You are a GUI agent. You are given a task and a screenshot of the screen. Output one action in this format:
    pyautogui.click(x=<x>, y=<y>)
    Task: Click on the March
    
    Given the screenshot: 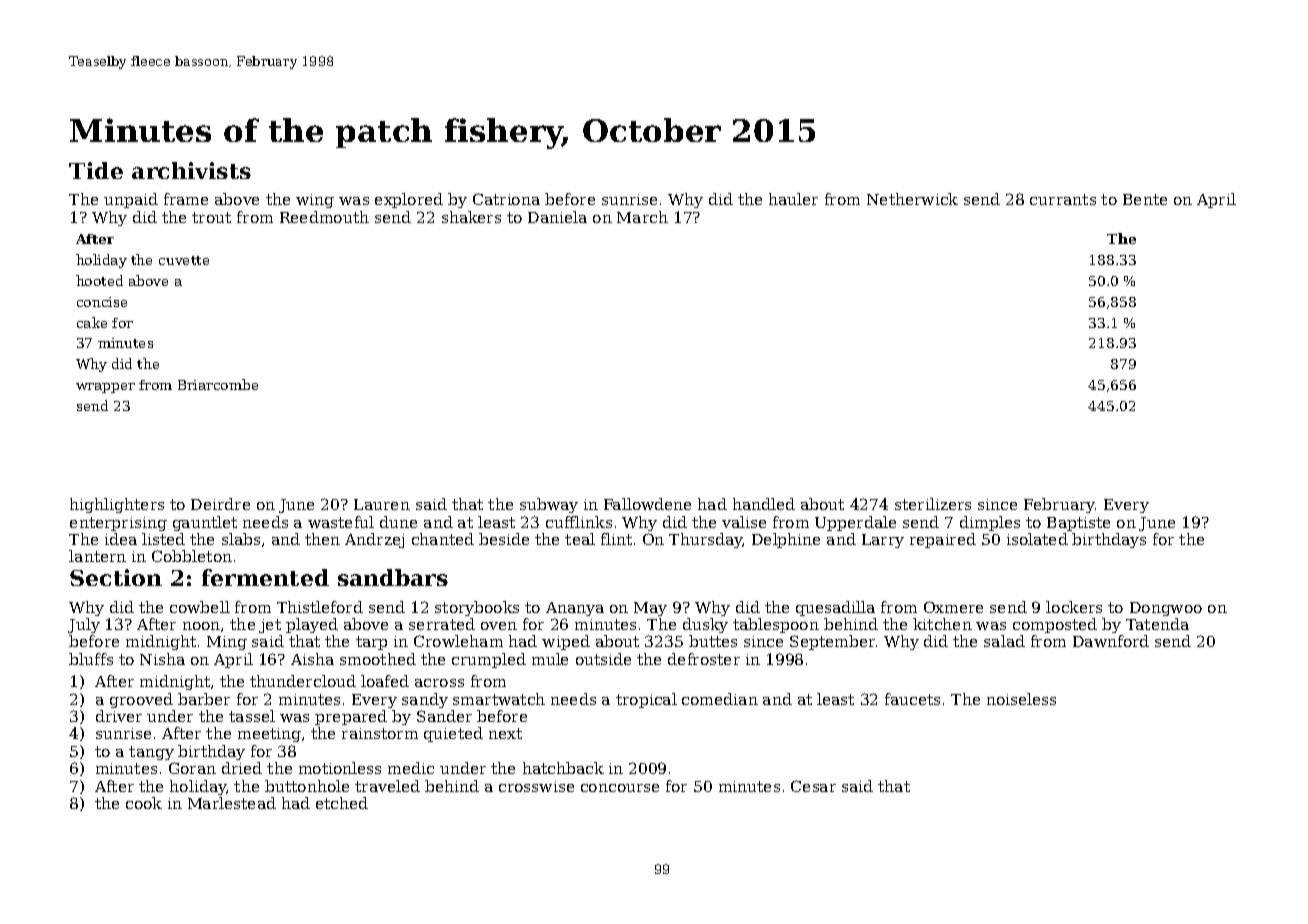 What is the action you would take?
    pyautogui.click(x=642, y=217)
